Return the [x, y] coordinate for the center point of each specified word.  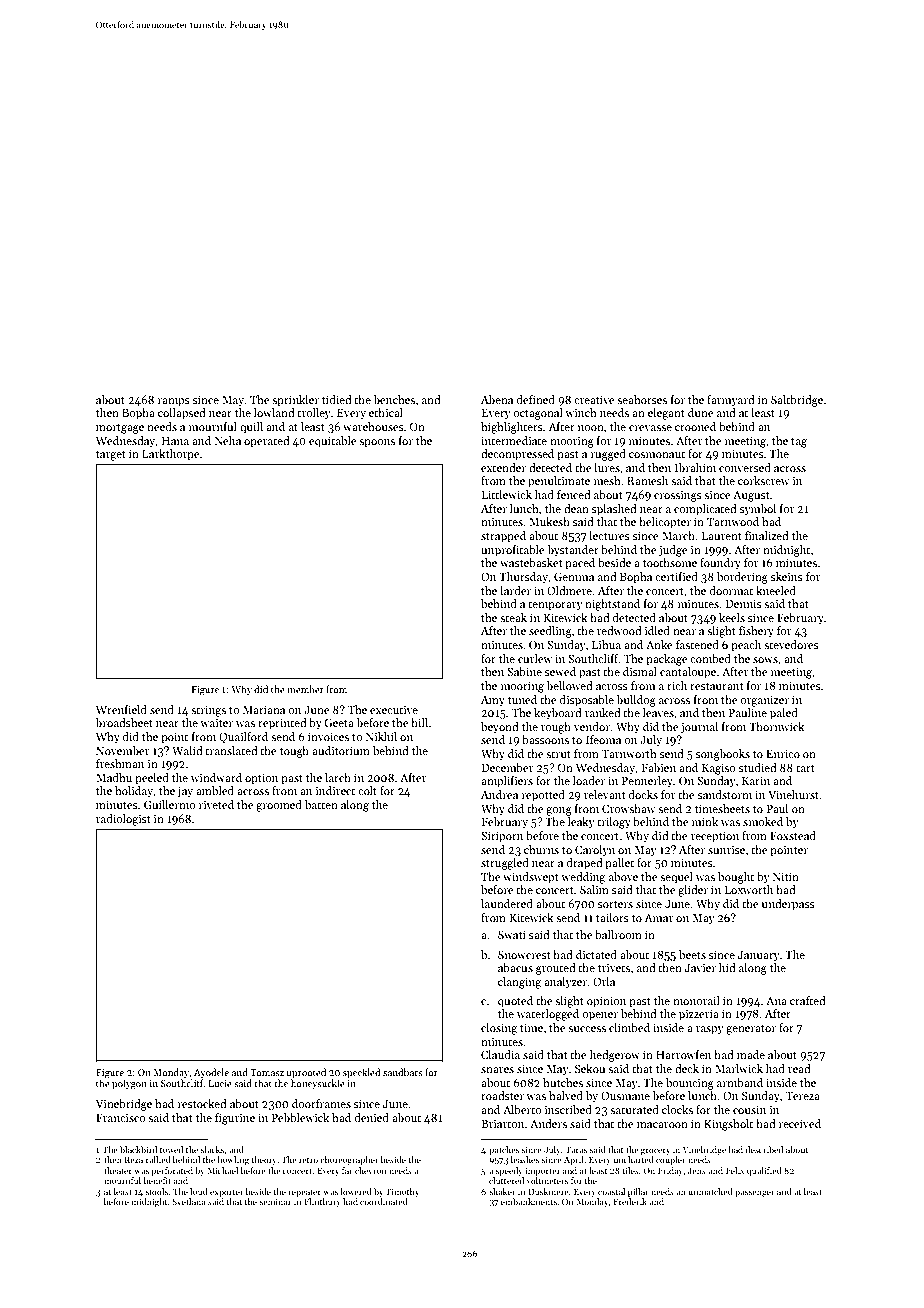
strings [208, 711]
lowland [274, 412]
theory [264, 1160]
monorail [696, 1000]
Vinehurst [794, 794]
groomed [279, 806]
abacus [515, 967]
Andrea [499, 794]
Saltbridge [797, 401]
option [261, 779]
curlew [535, 658]
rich [677, 685]
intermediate [514, 440]
